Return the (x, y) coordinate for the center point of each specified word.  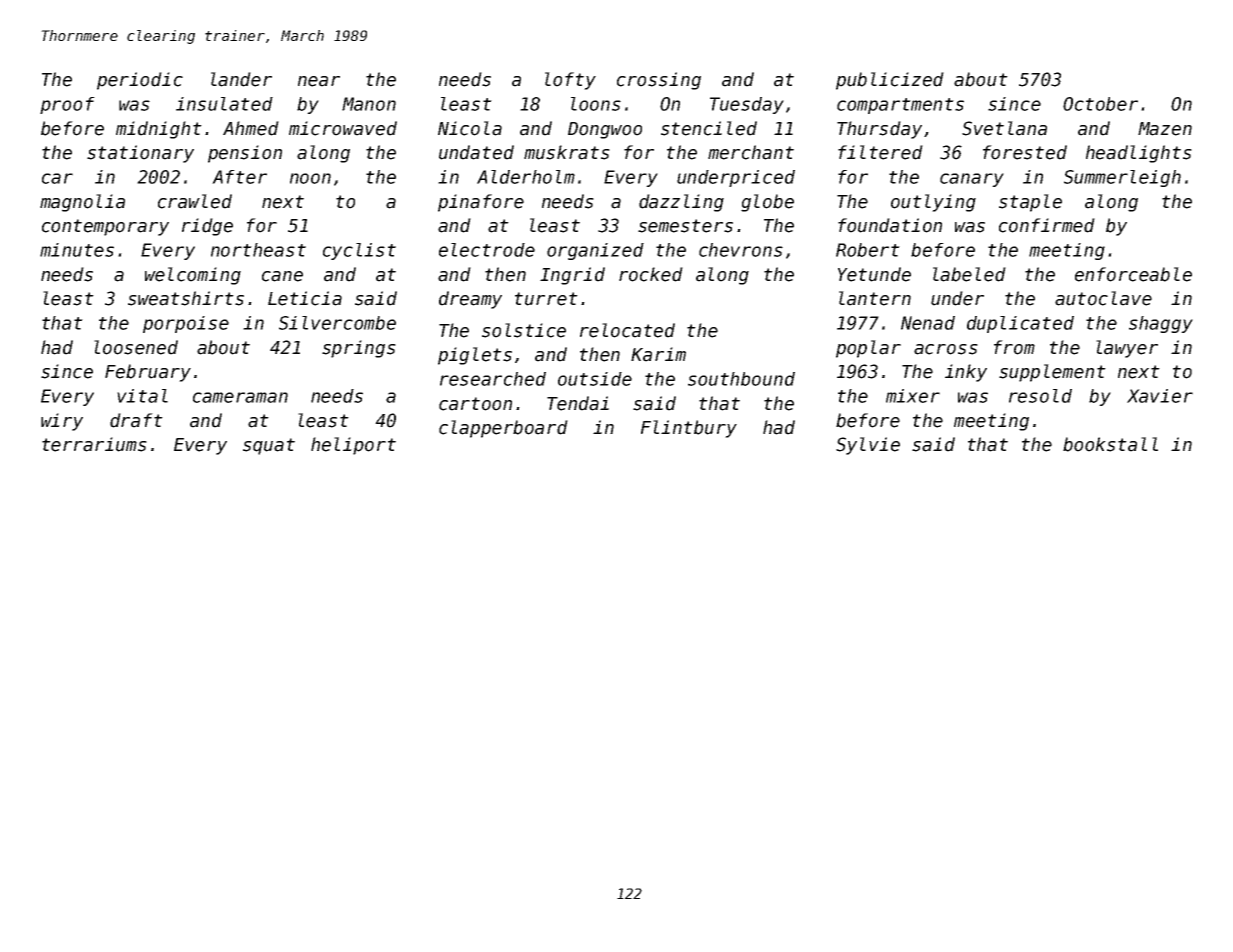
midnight (159, 130)
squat (269, 446)
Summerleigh (1122, 178)
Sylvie (868, 446)
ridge (207, 227)
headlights (1139, 154)
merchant (751, 152)
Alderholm (526, 177)
